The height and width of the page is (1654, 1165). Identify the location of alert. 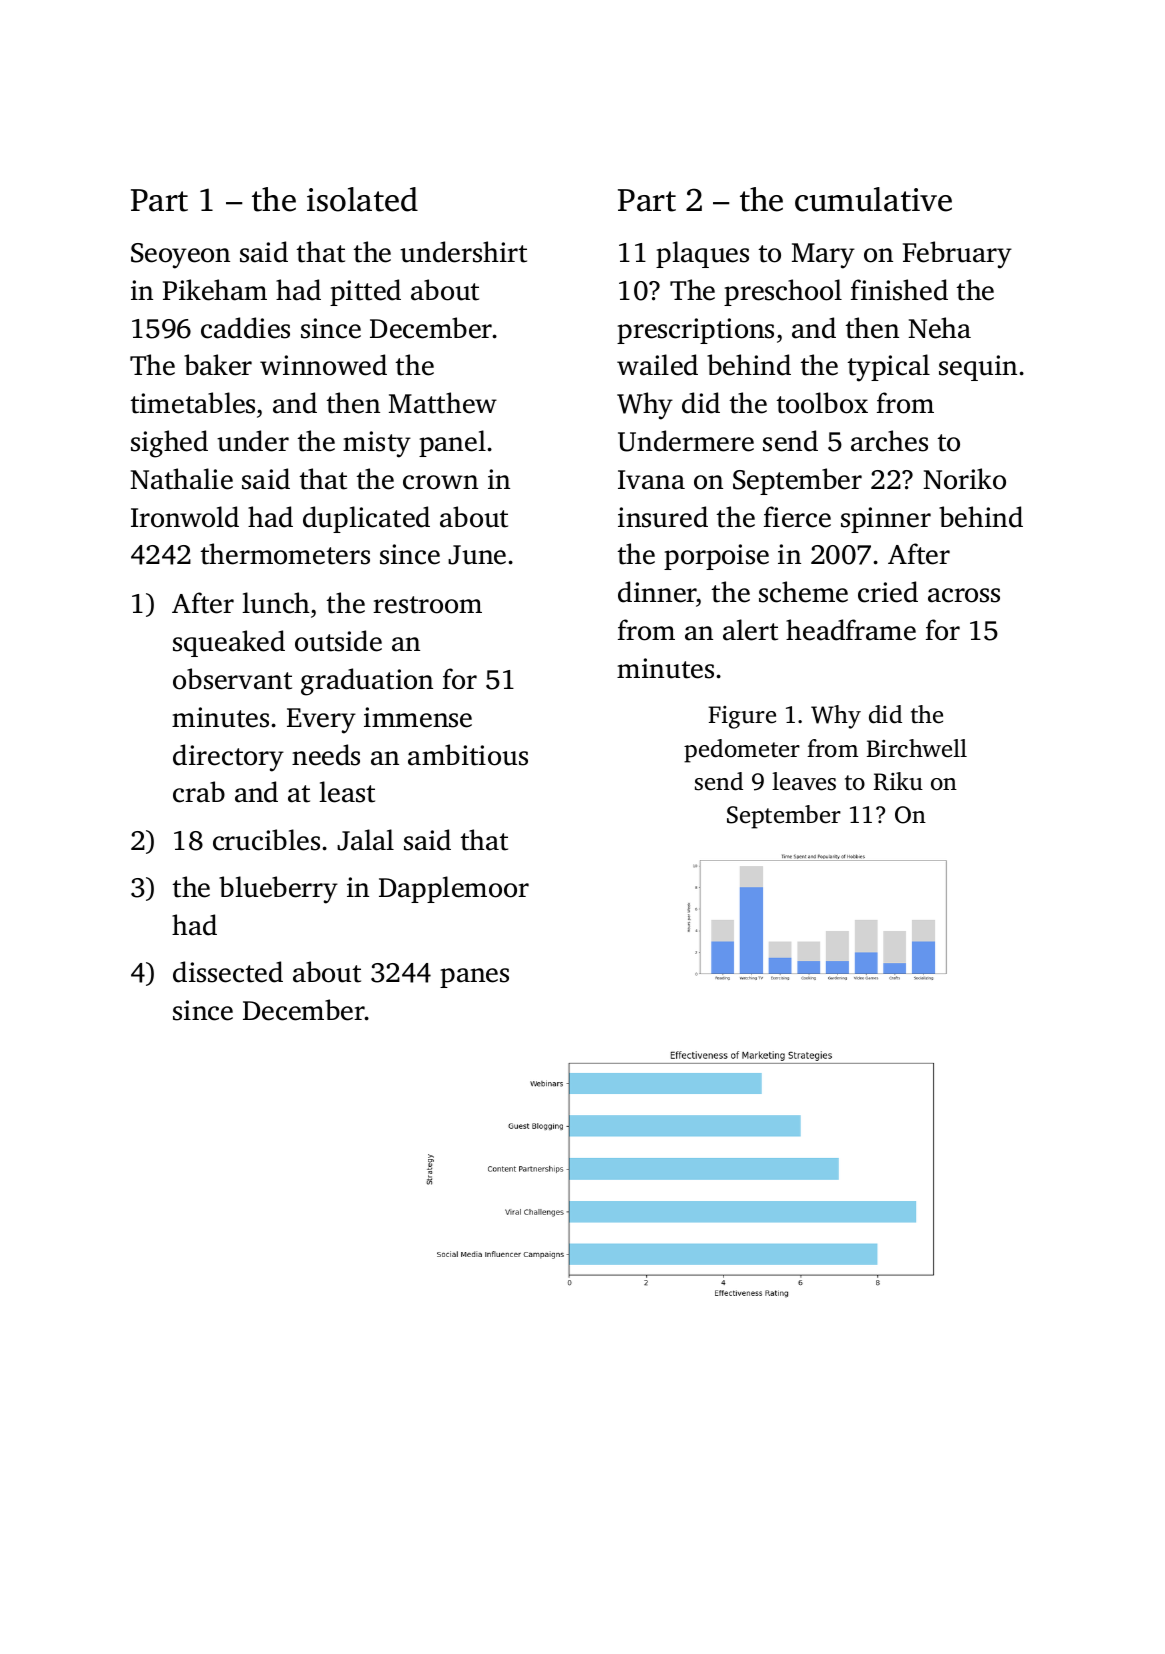
(750, 630).
